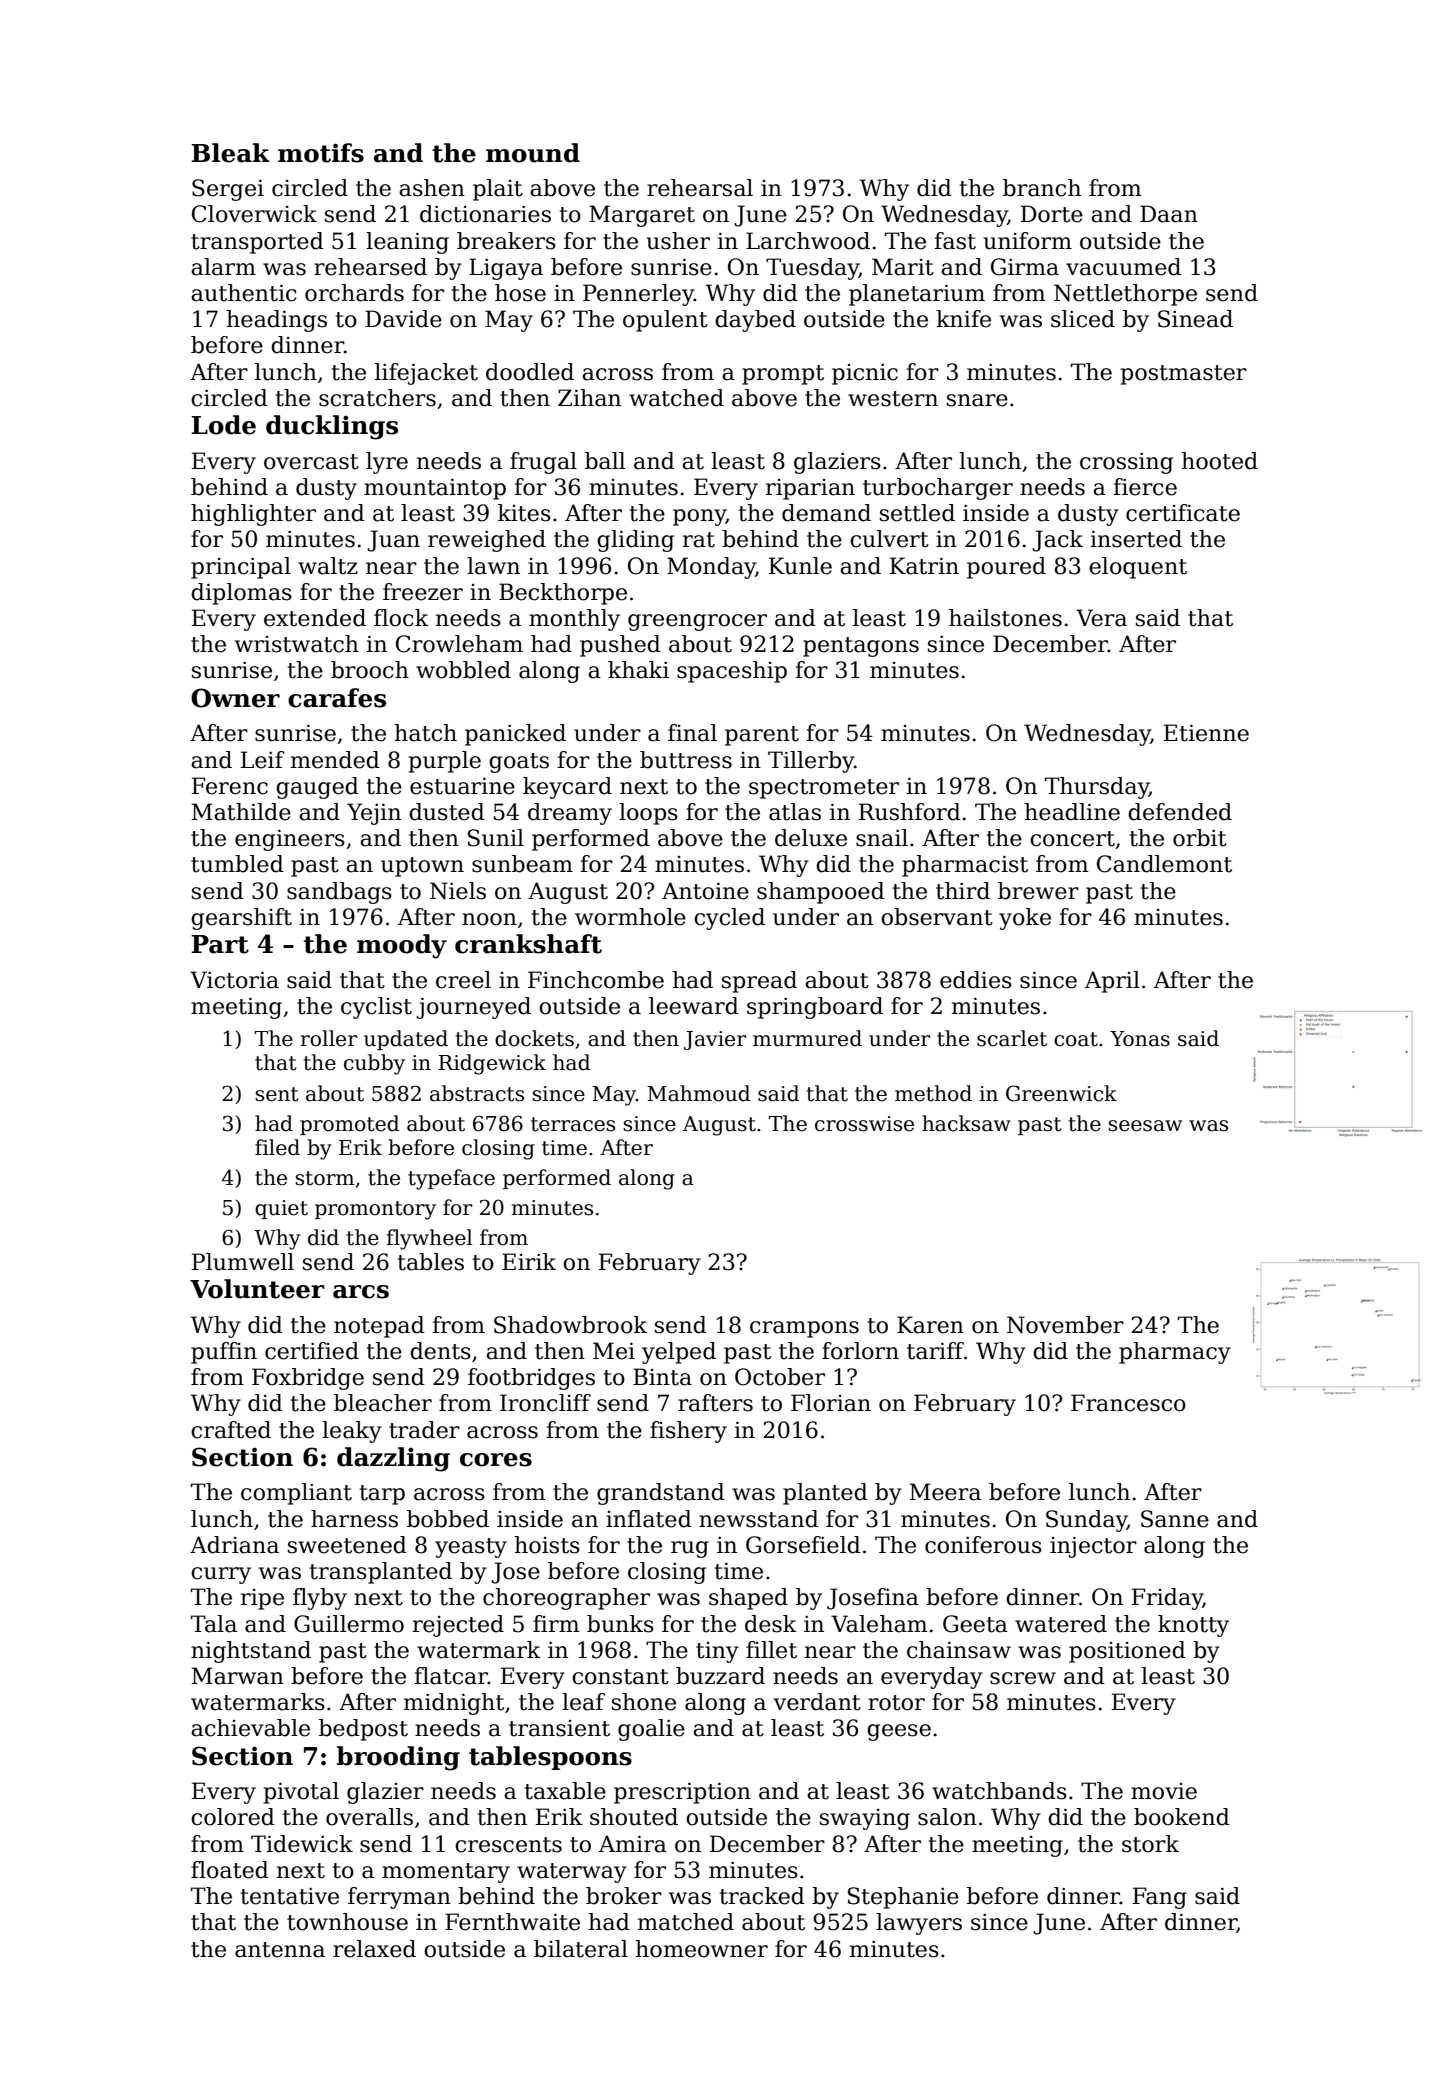 This image has height=2100, width=1450. Describe the element at coordinates (1169, 214) in the image. I see `Daan` at that location.
